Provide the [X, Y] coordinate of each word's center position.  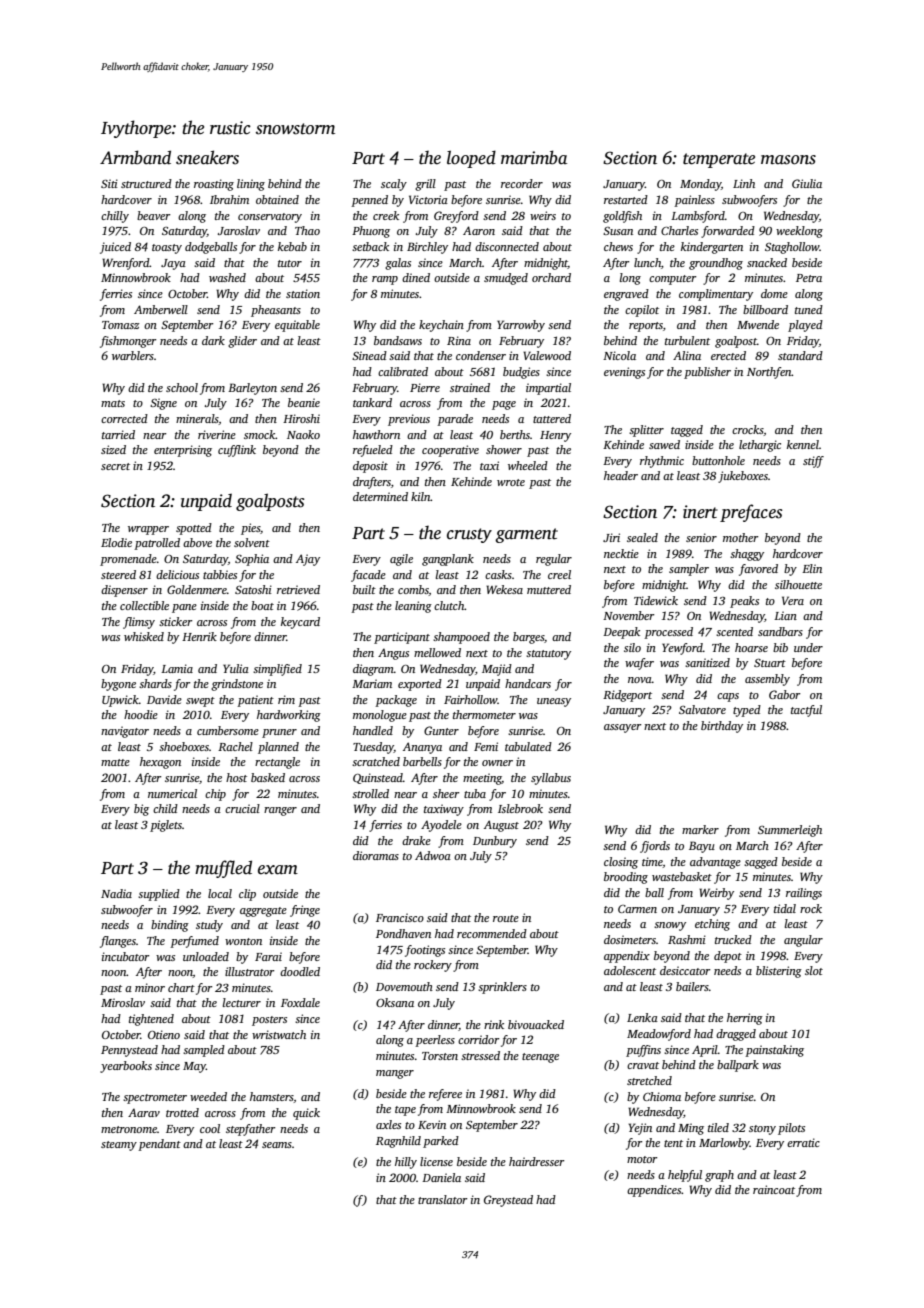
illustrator [249, 971]
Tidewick [656, 600]
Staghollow [792, 248]
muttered [549, 589]
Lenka [642, 1017]
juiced [115, 248]
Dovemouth [404, 986]
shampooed [461, 638]
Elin [812, 568]
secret [115, 466]
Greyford [456, 217]
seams [277, 1145]
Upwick [120, 701]
